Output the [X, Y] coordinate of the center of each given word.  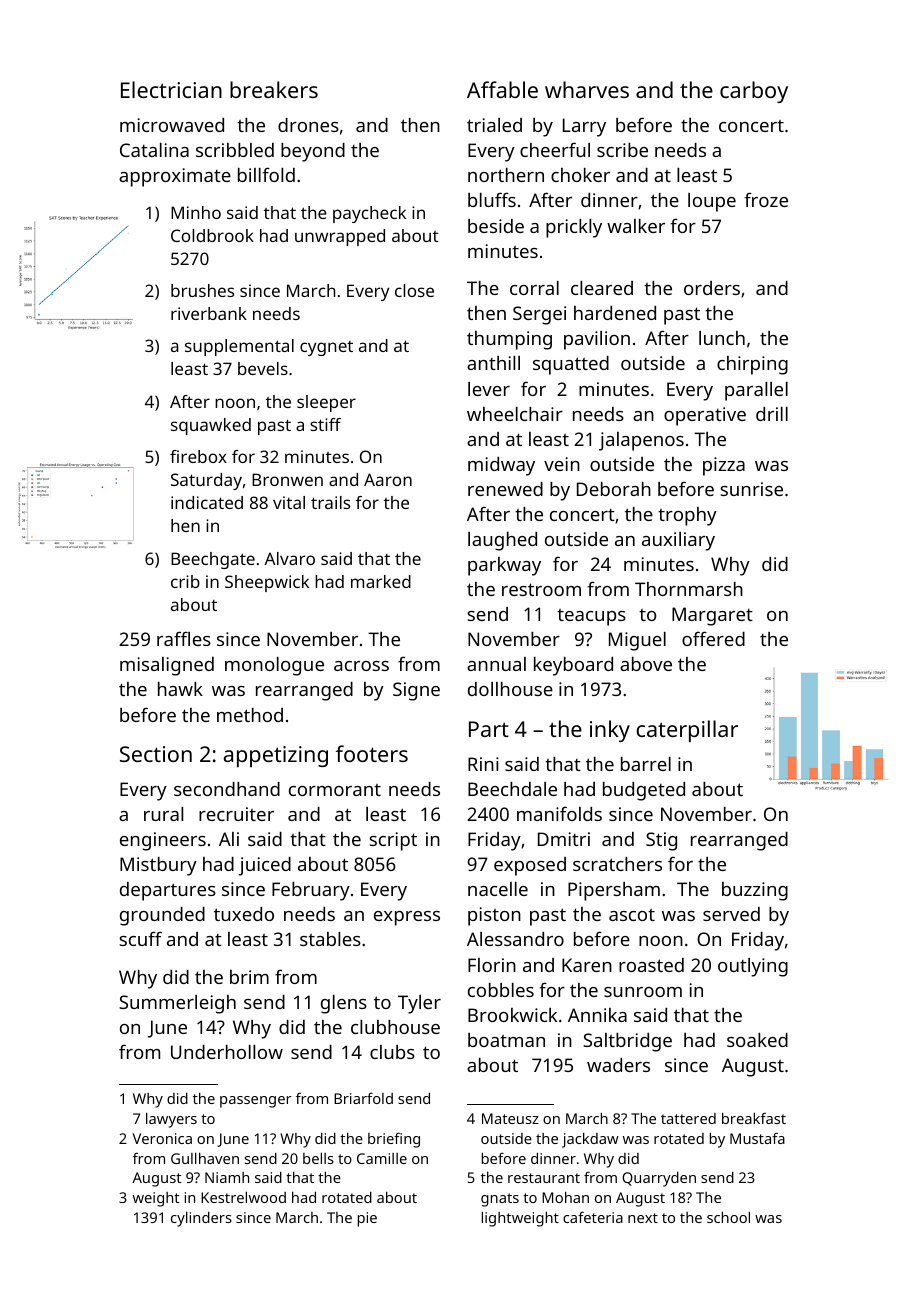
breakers [274, 89]
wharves [587, 89]
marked [381, 581]
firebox [198, 456]
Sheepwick [267, 583]
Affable [502, 89]
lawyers [171, 1120]
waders [618, 1065]
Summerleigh [177, 1004]
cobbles [501, 990]
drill [772, 414]
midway [501, 466]
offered [713, 638]
